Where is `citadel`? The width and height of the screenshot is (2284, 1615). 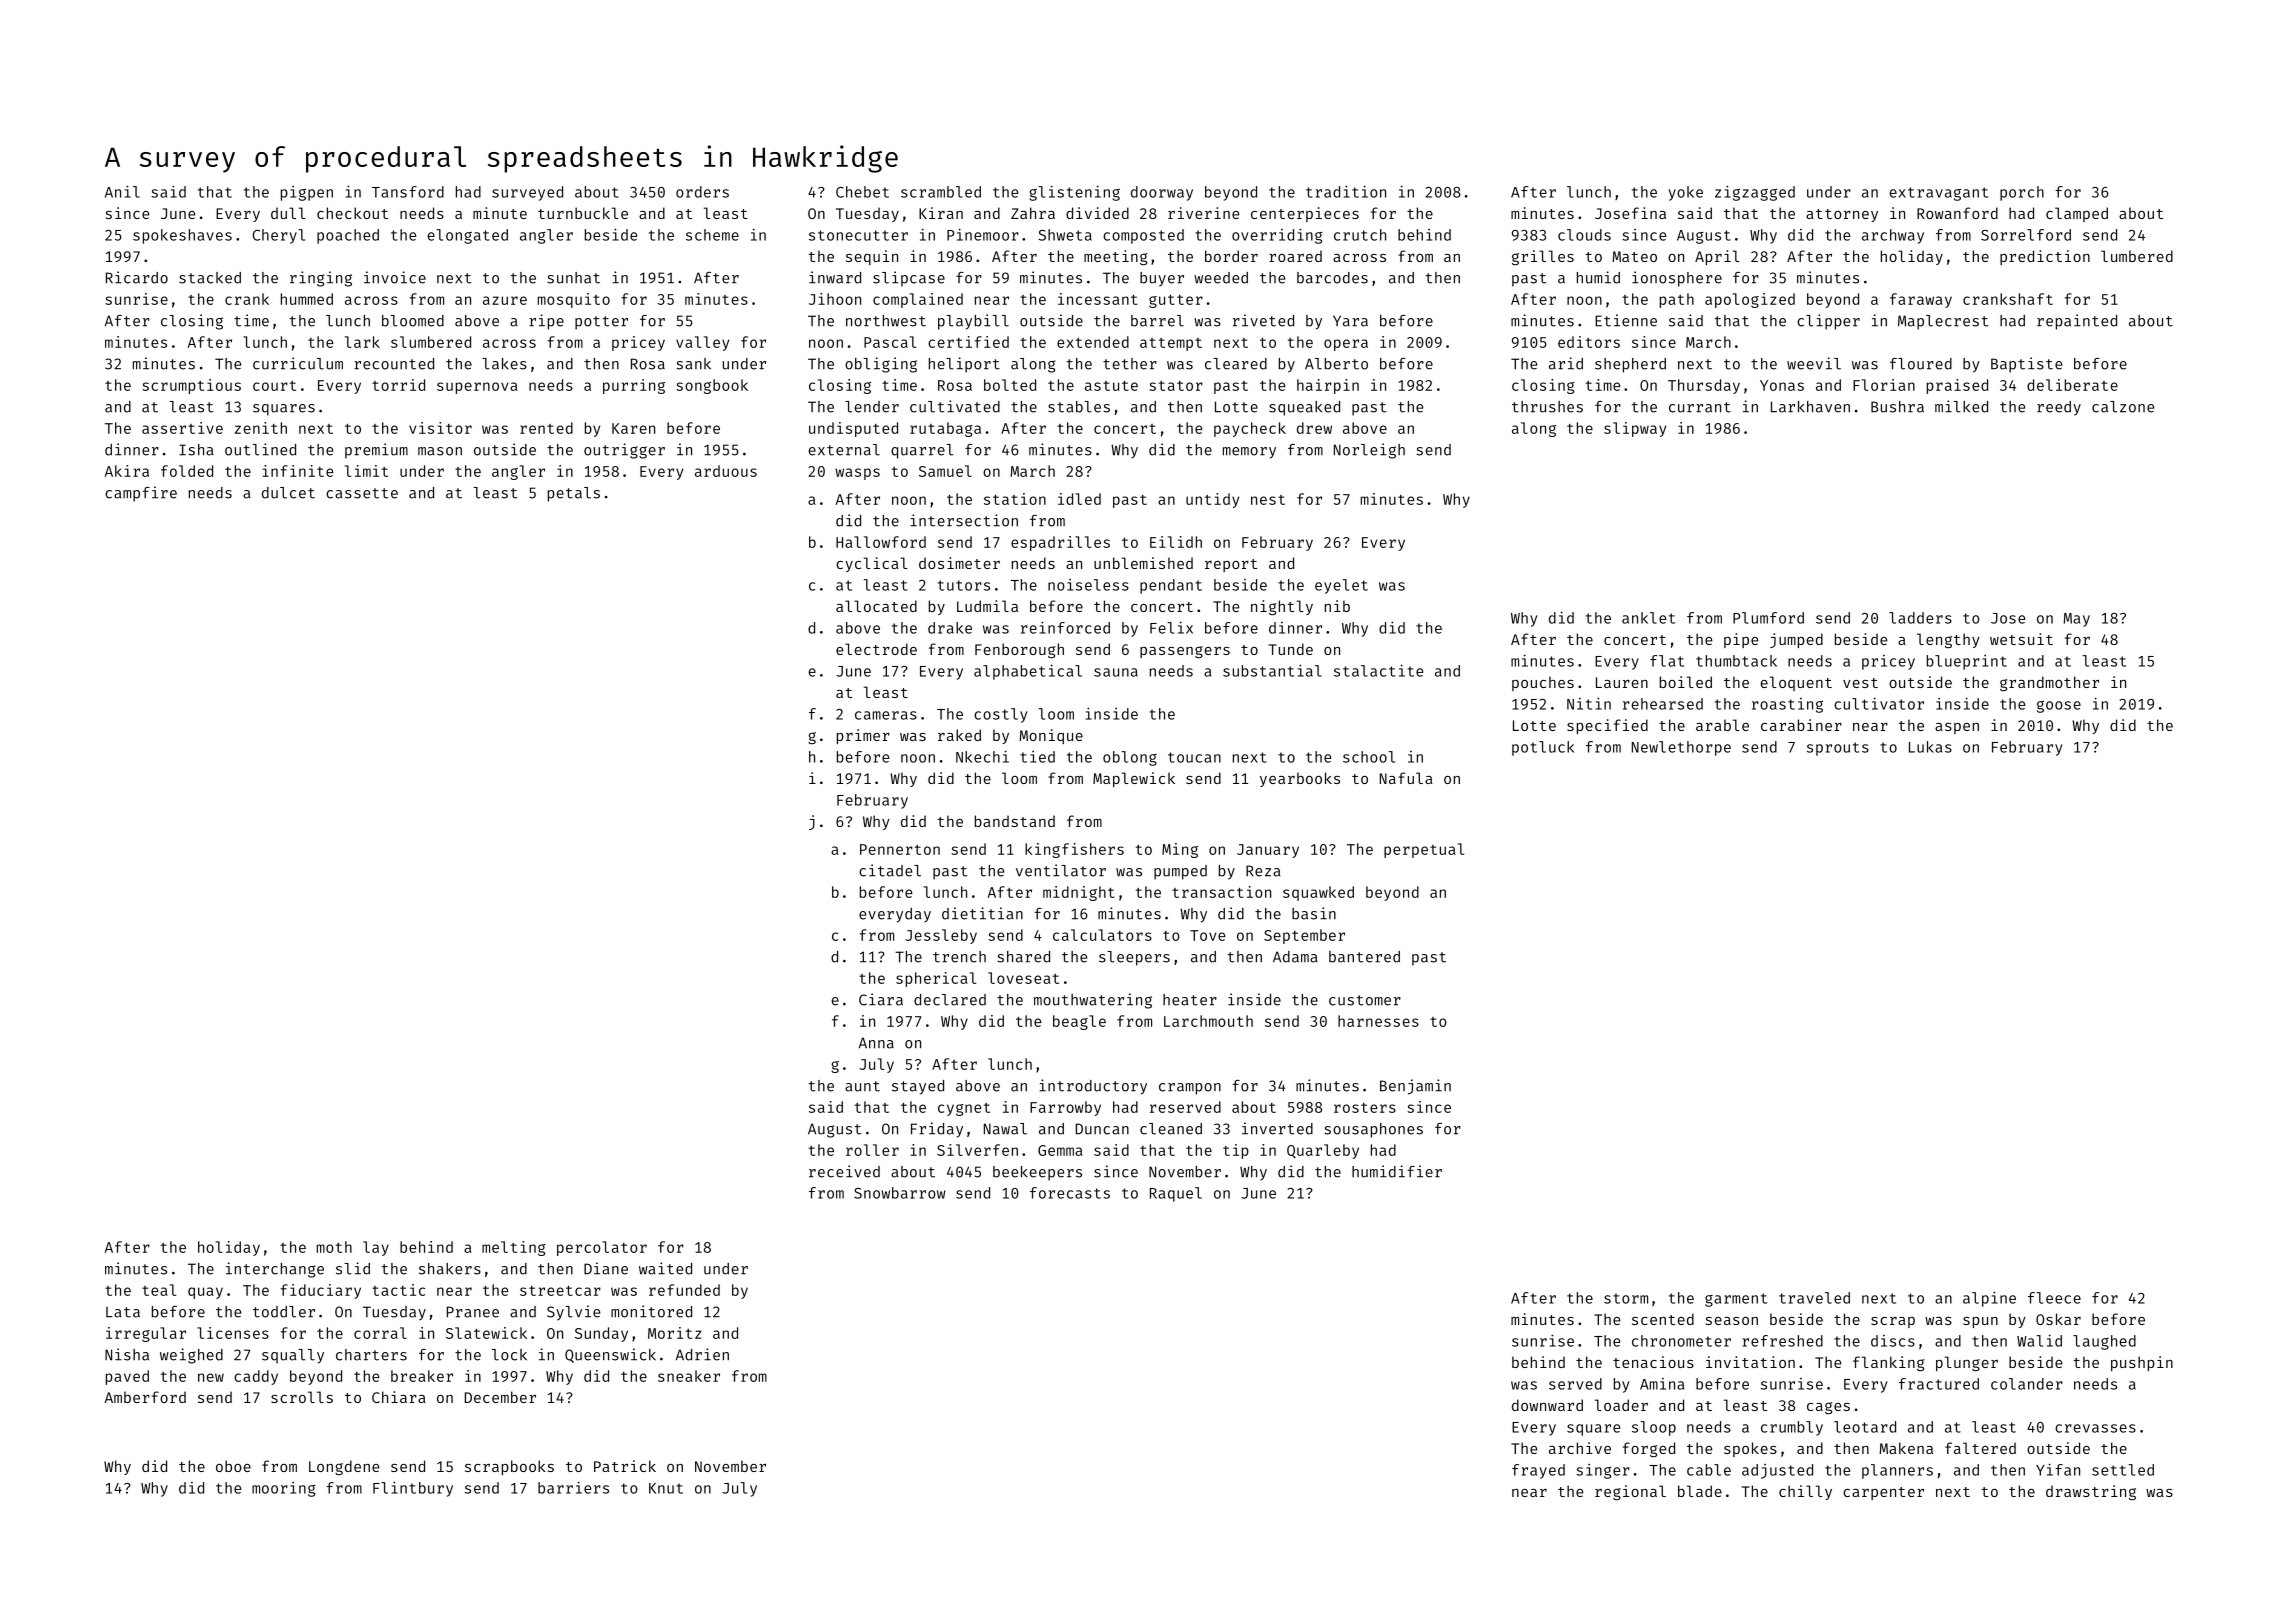 citadel is located at coordinates (890, 870).
